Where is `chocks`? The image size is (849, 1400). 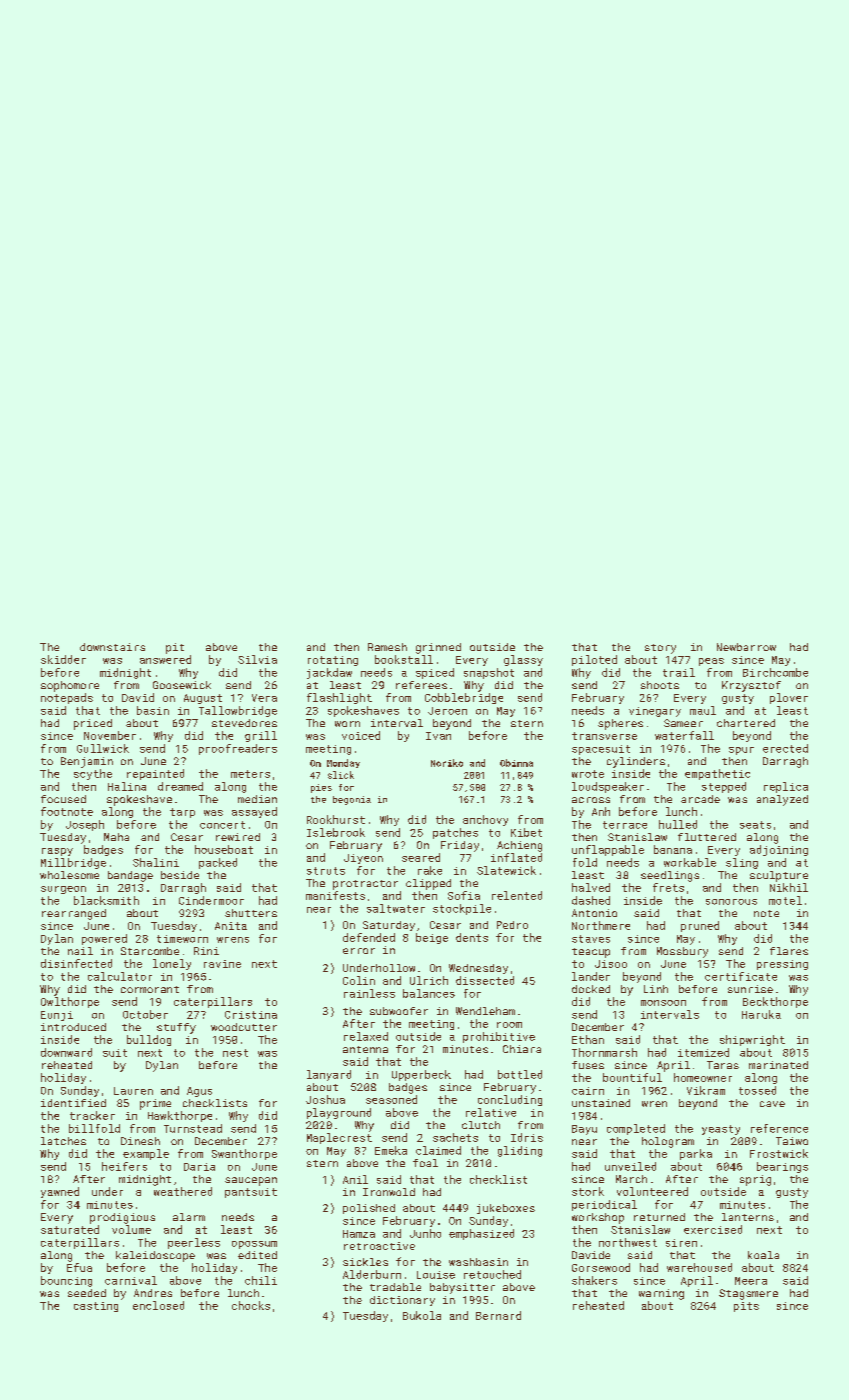 chocks is located at coordinates (251, 1305).
